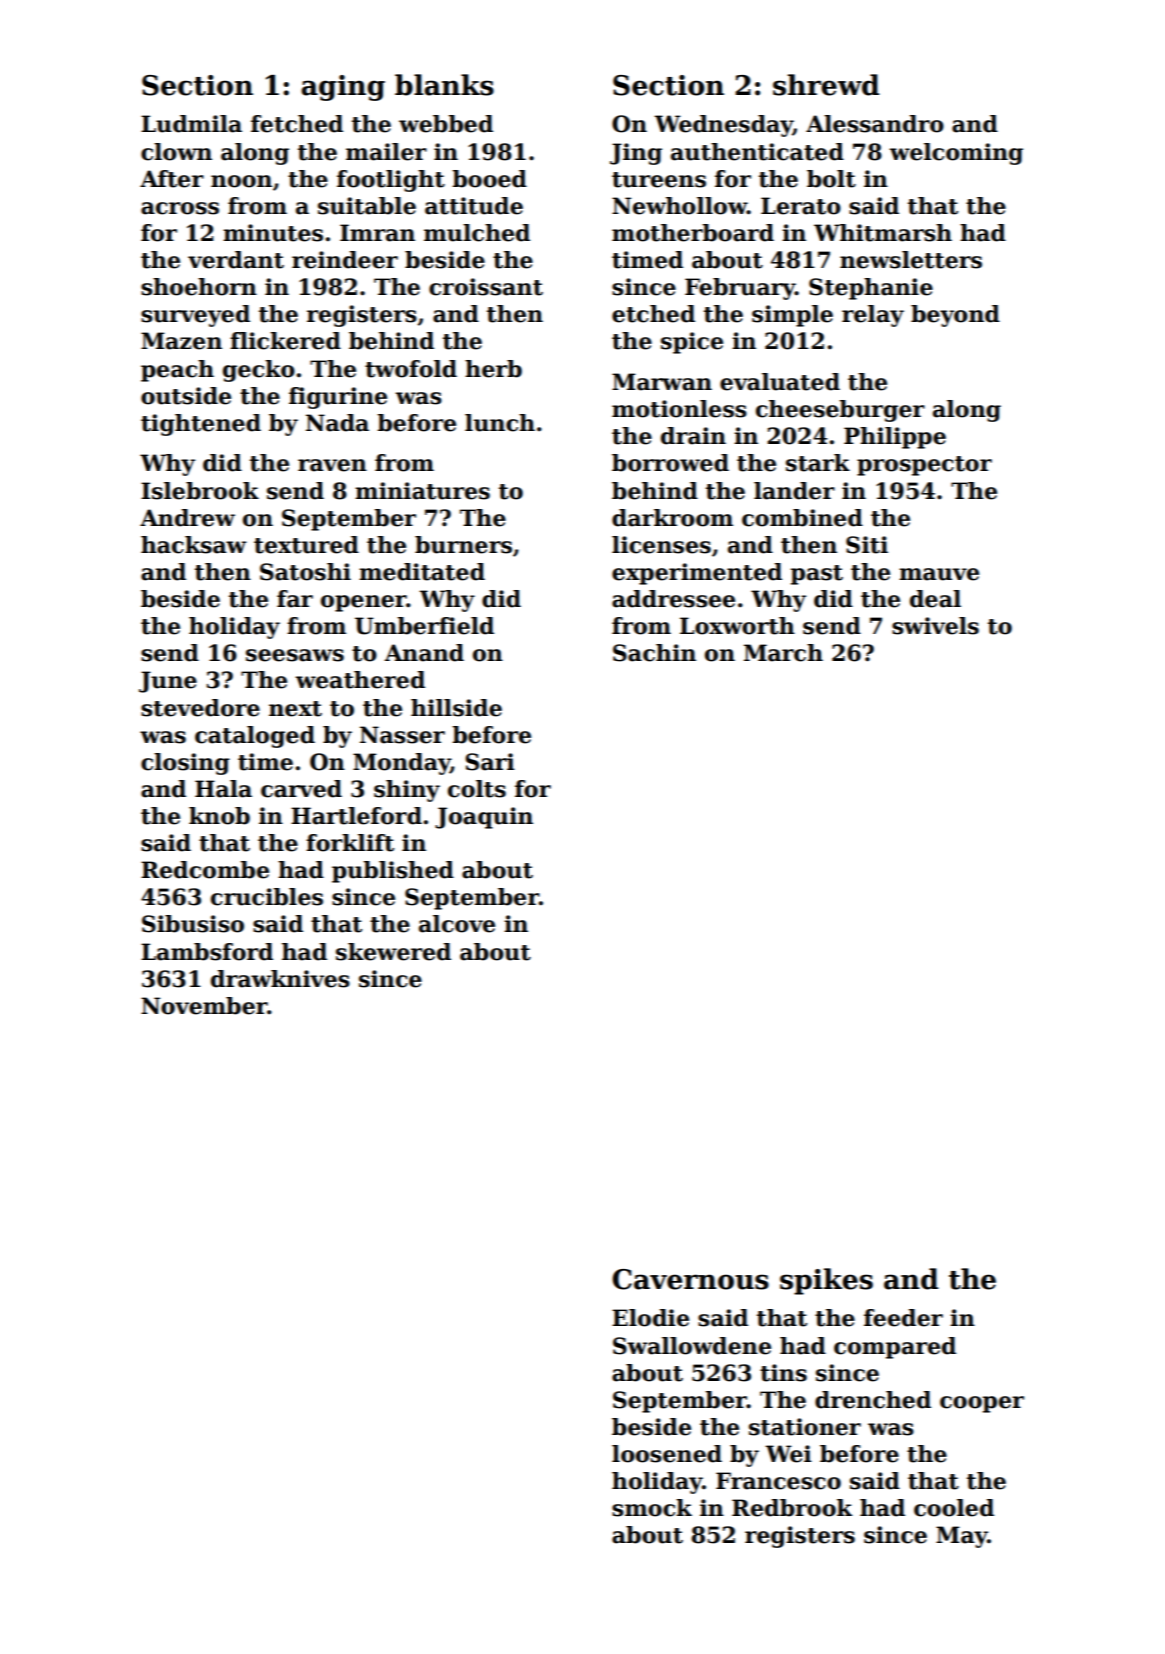 This screenshot has width=1165, height=1654. I want to click on minutes, so click(273, 233).
